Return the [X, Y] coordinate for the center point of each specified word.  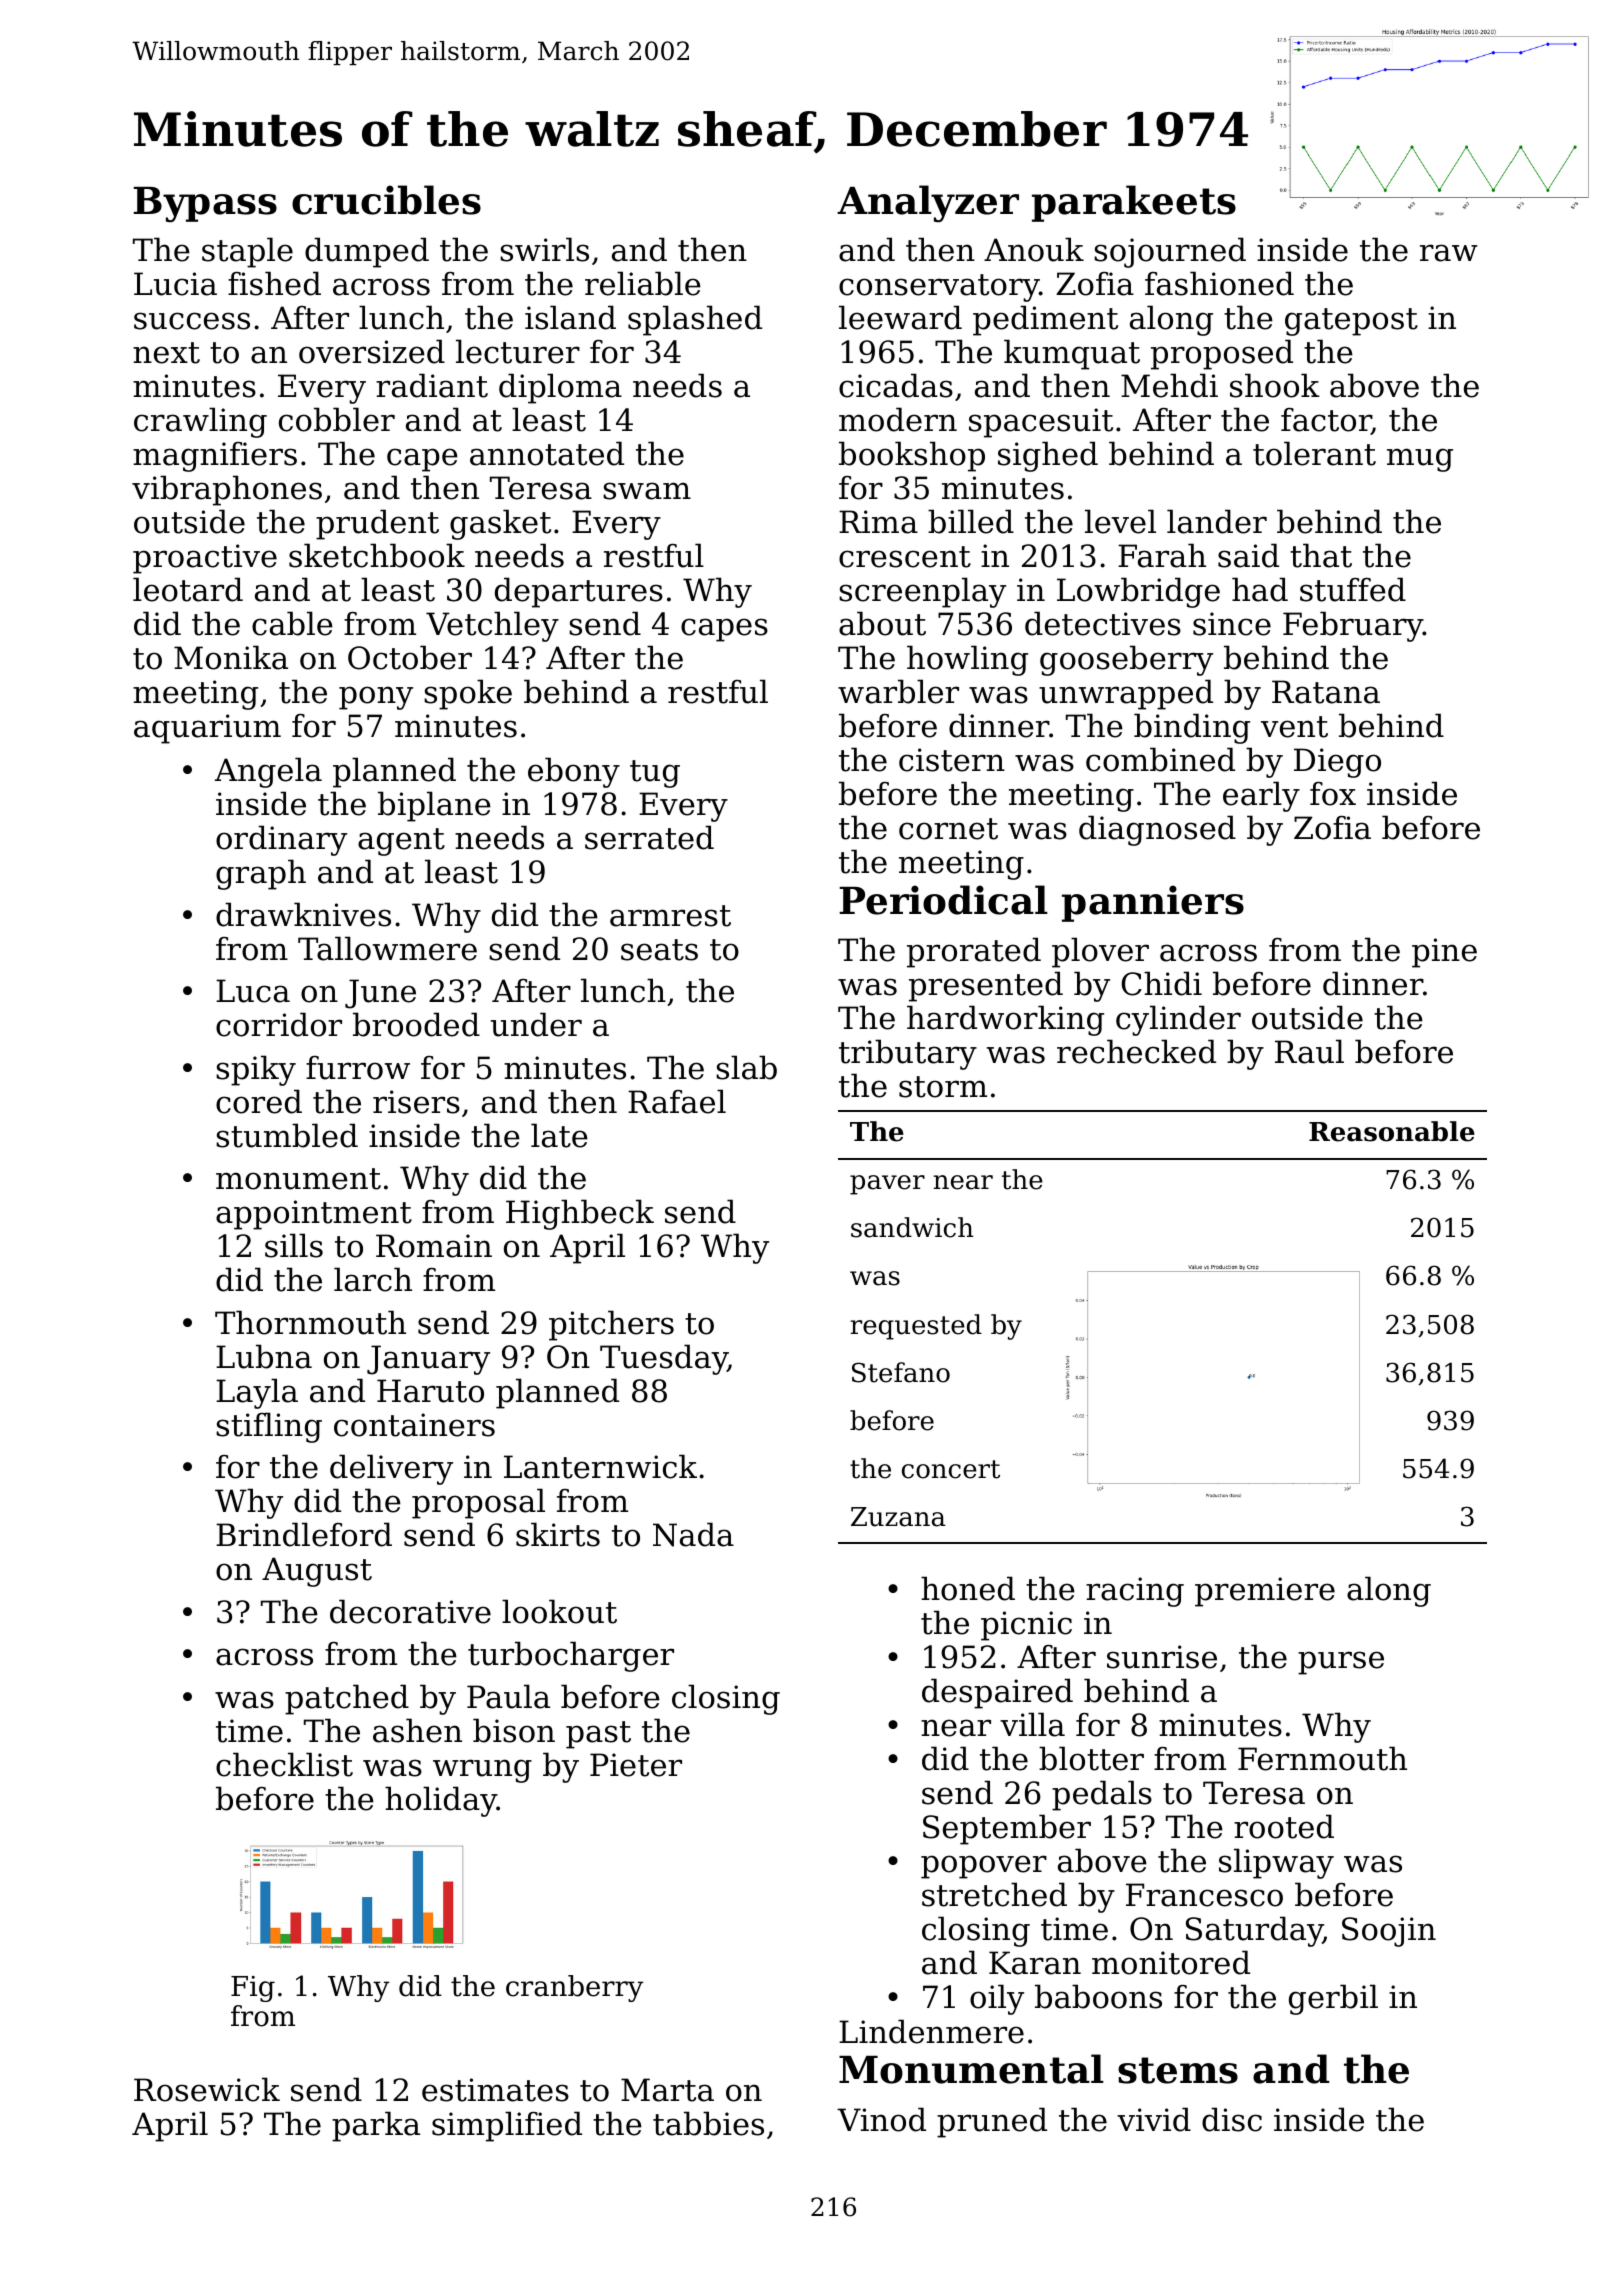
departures [579, 592]
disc [1232, 2119]
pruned [992, 2122]
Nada [693, 1534]
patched [347, 1699]
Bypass [205, 205]
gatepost [1351, 322]
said [1248, 555]
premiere [1265, 1592]
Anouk [1034, 249]
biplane [434, 806]
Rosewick [207, 2089]
